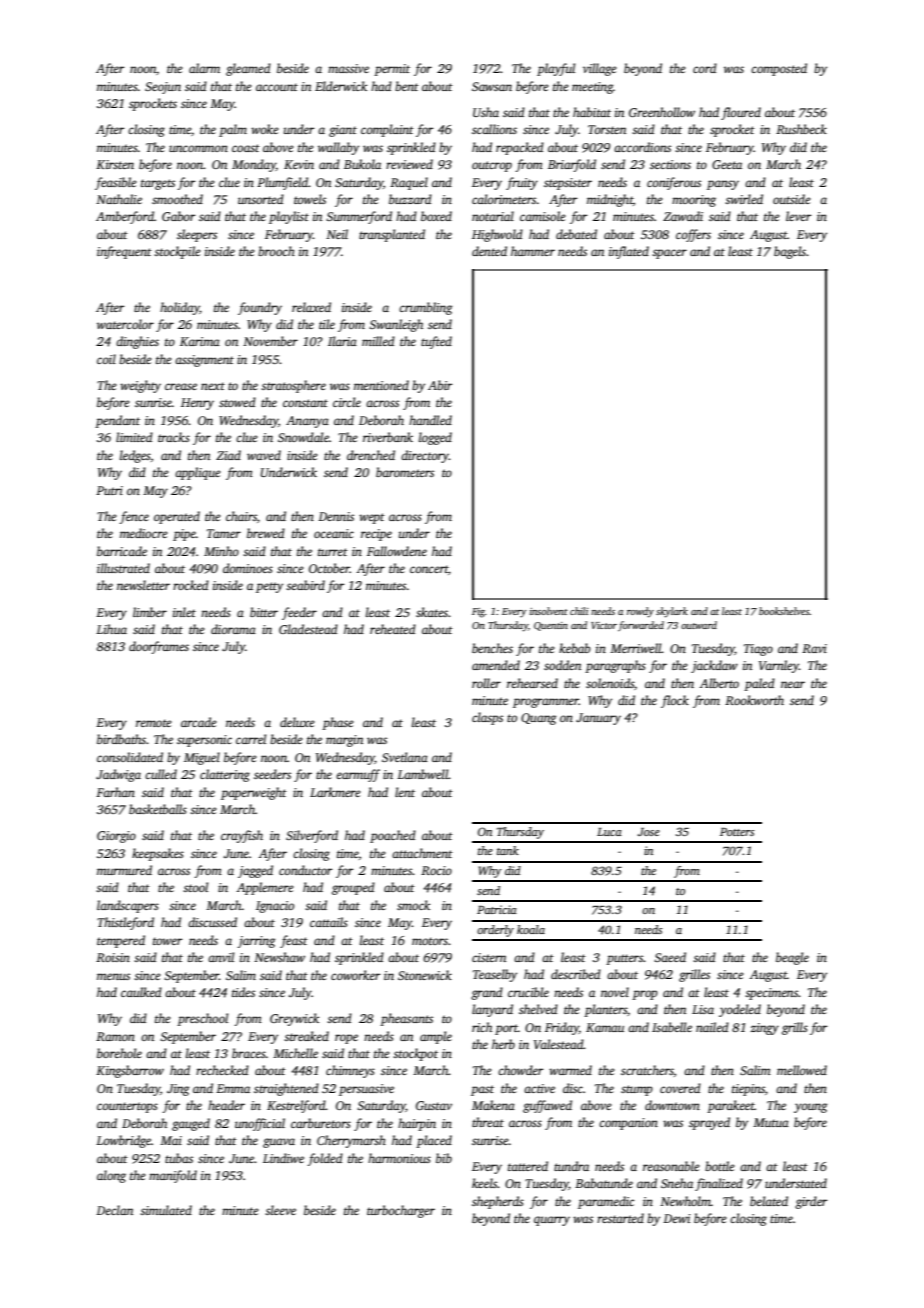 This page has height=1308, width=924. Describe the element at coordinates (150, 612) in the page. I see `limber` at that location.
